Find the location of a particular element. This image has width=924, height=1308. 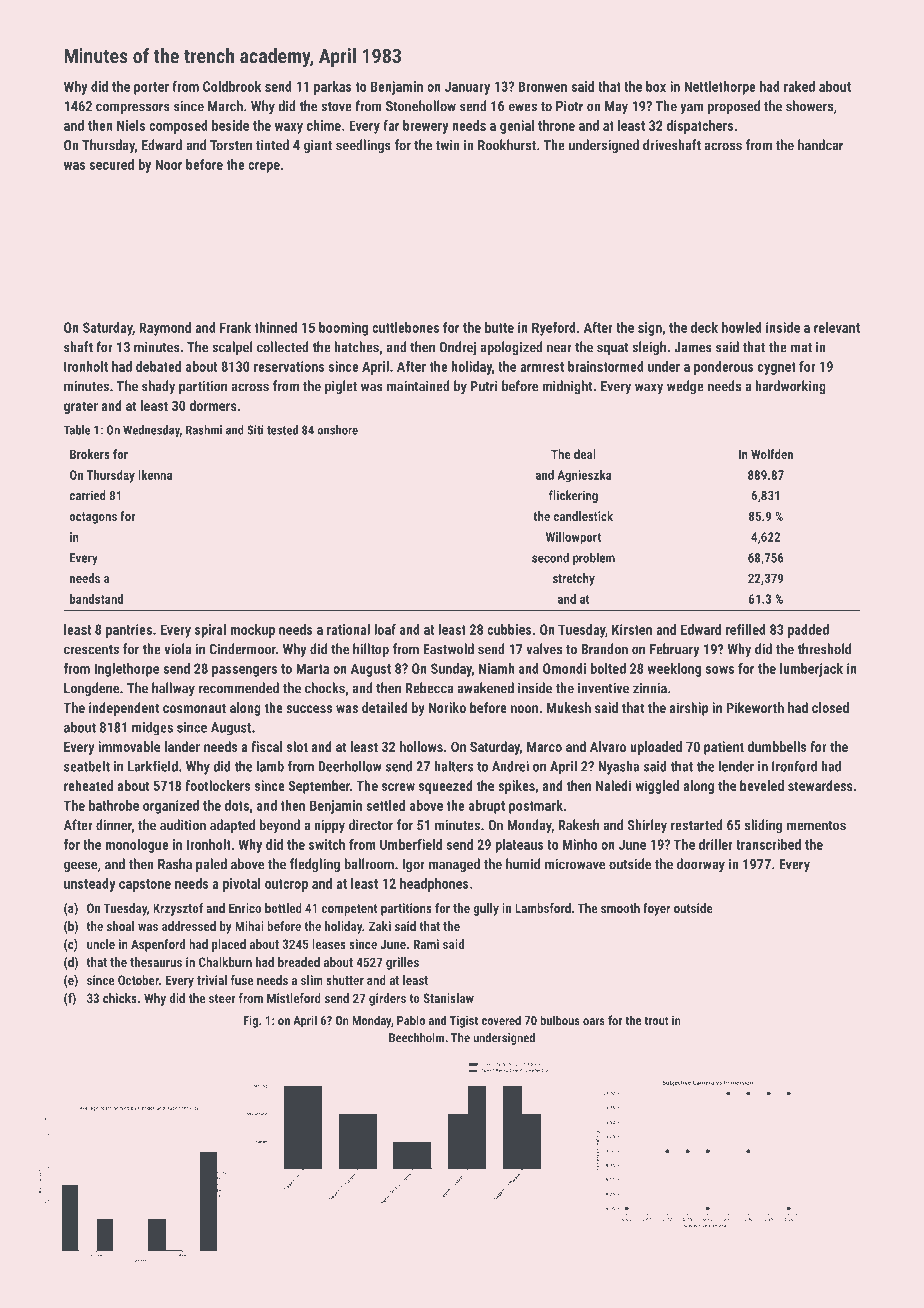

deal is located at coordinates (585, 454).
